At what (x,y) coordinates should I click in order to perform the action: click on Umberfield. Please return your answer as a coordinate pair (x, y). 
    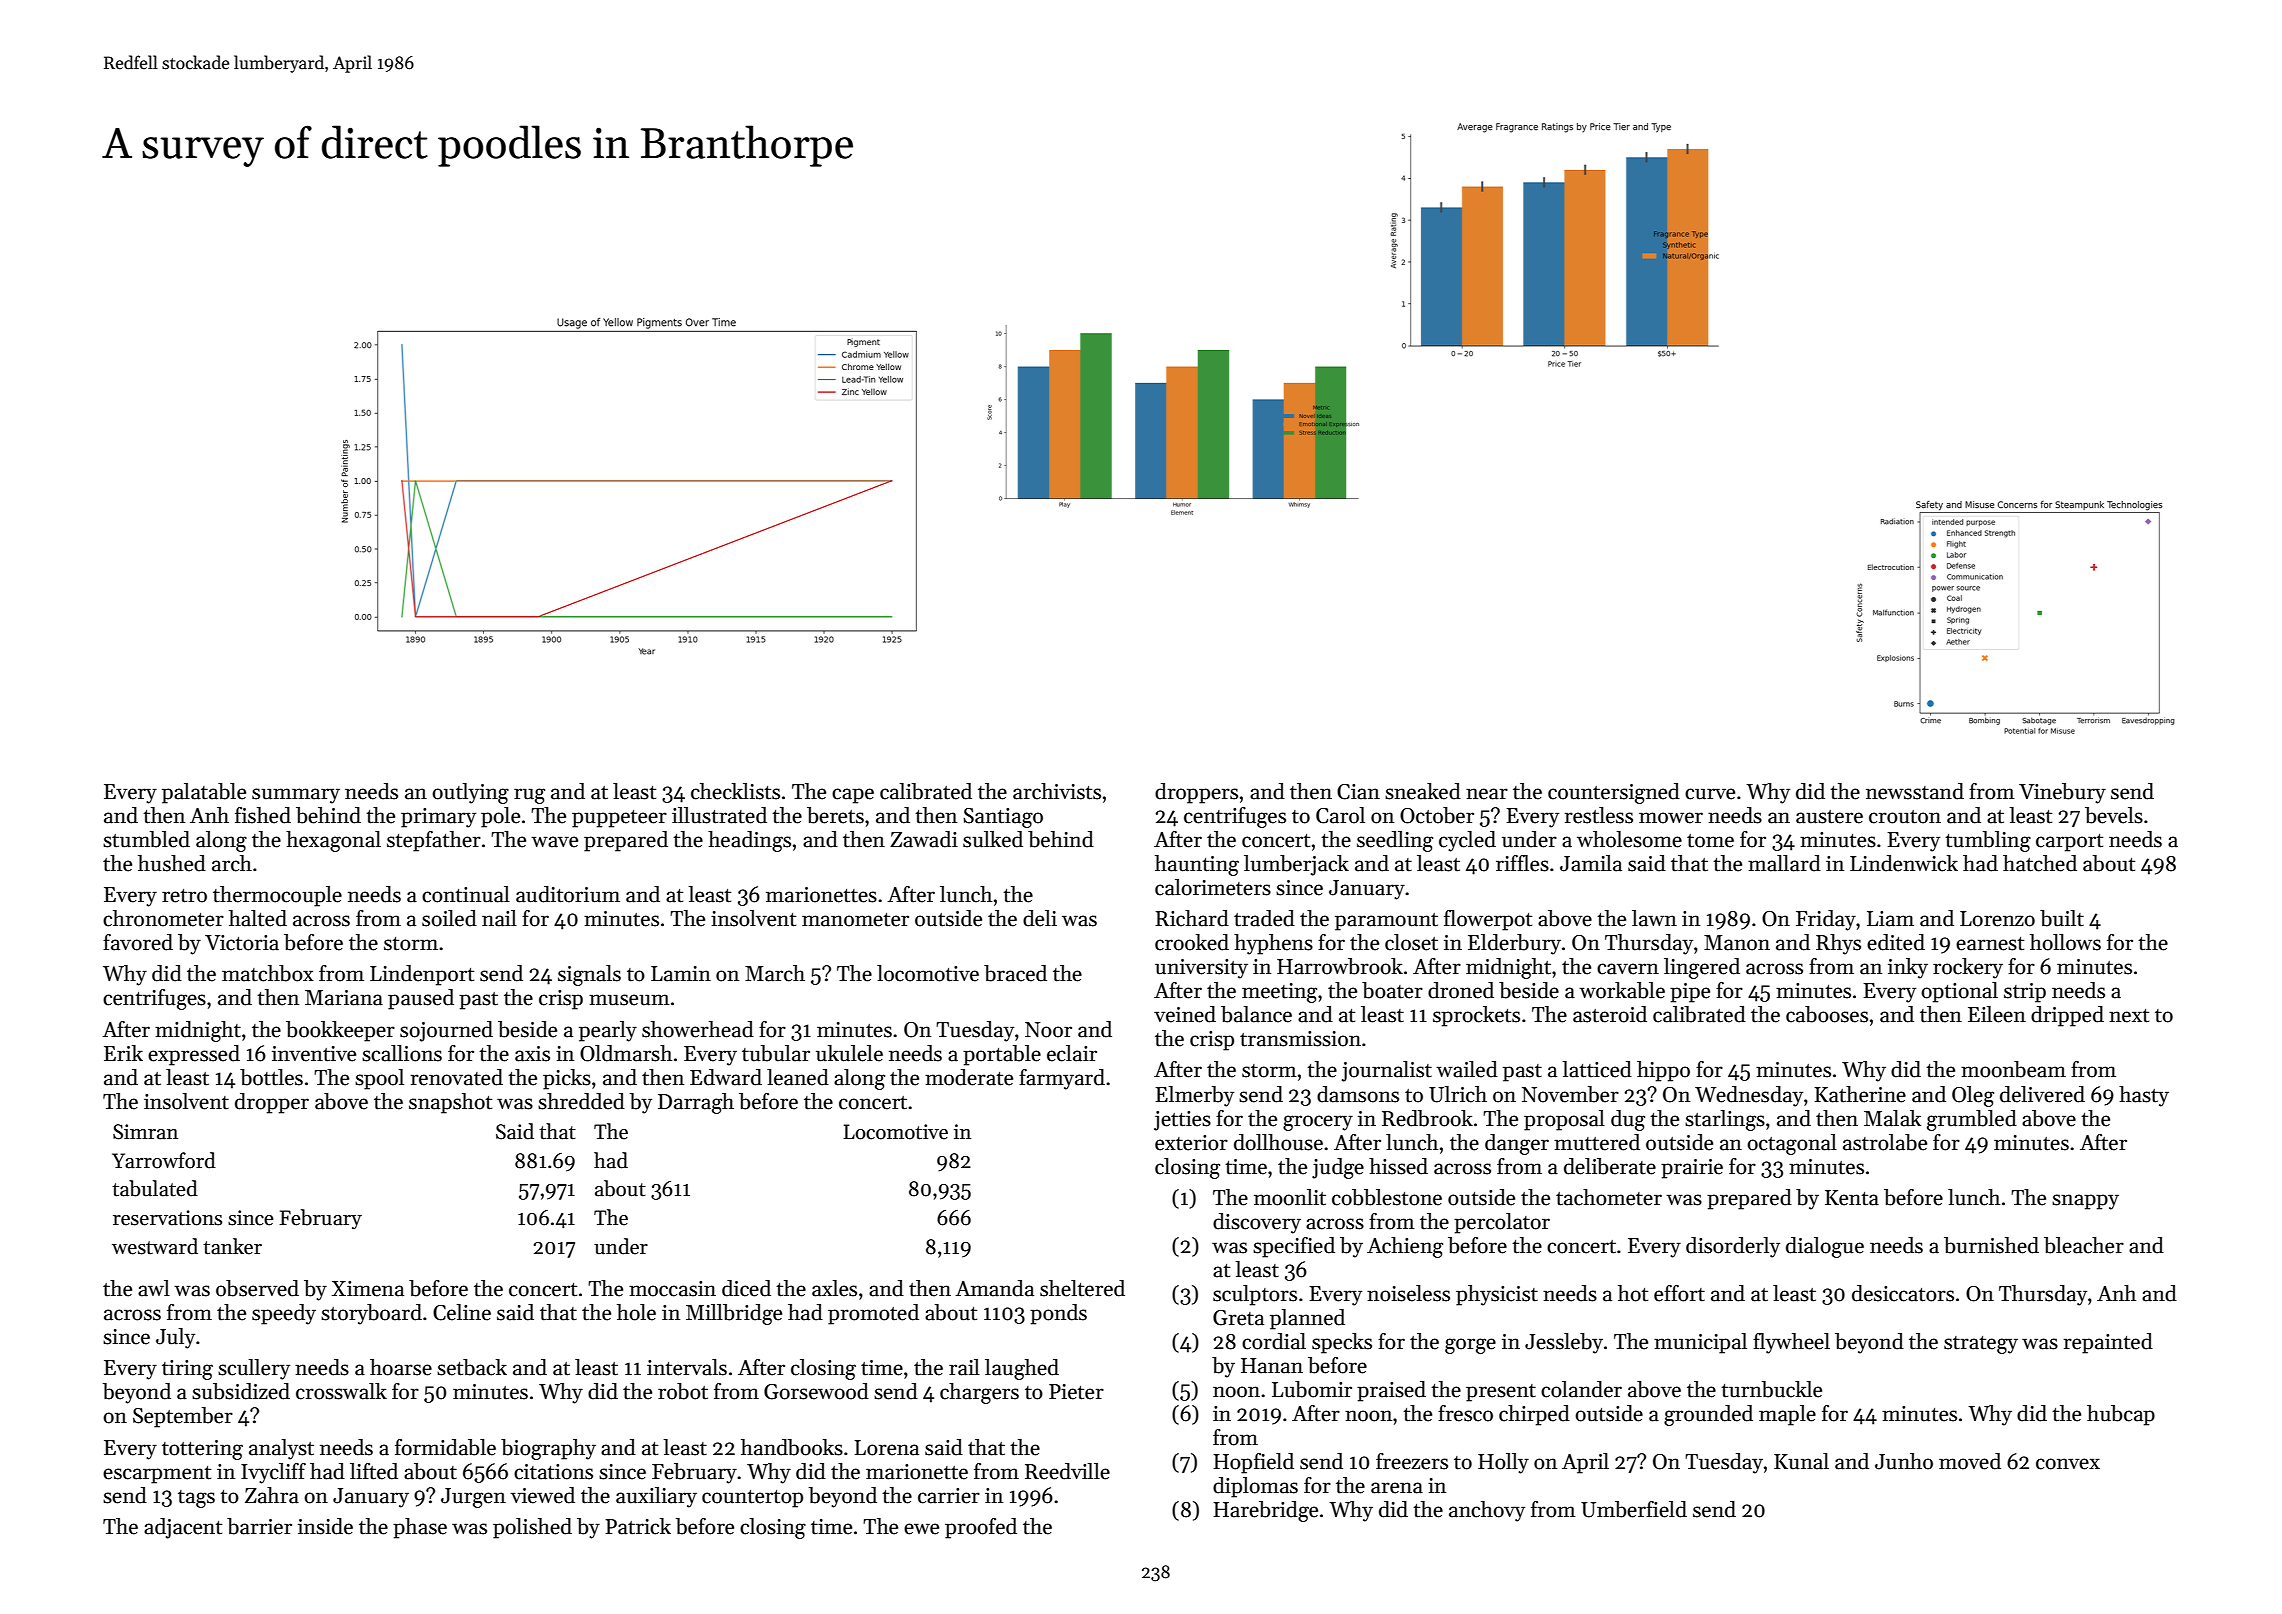
    Looking at the image, I should click on (1634, 1509).
